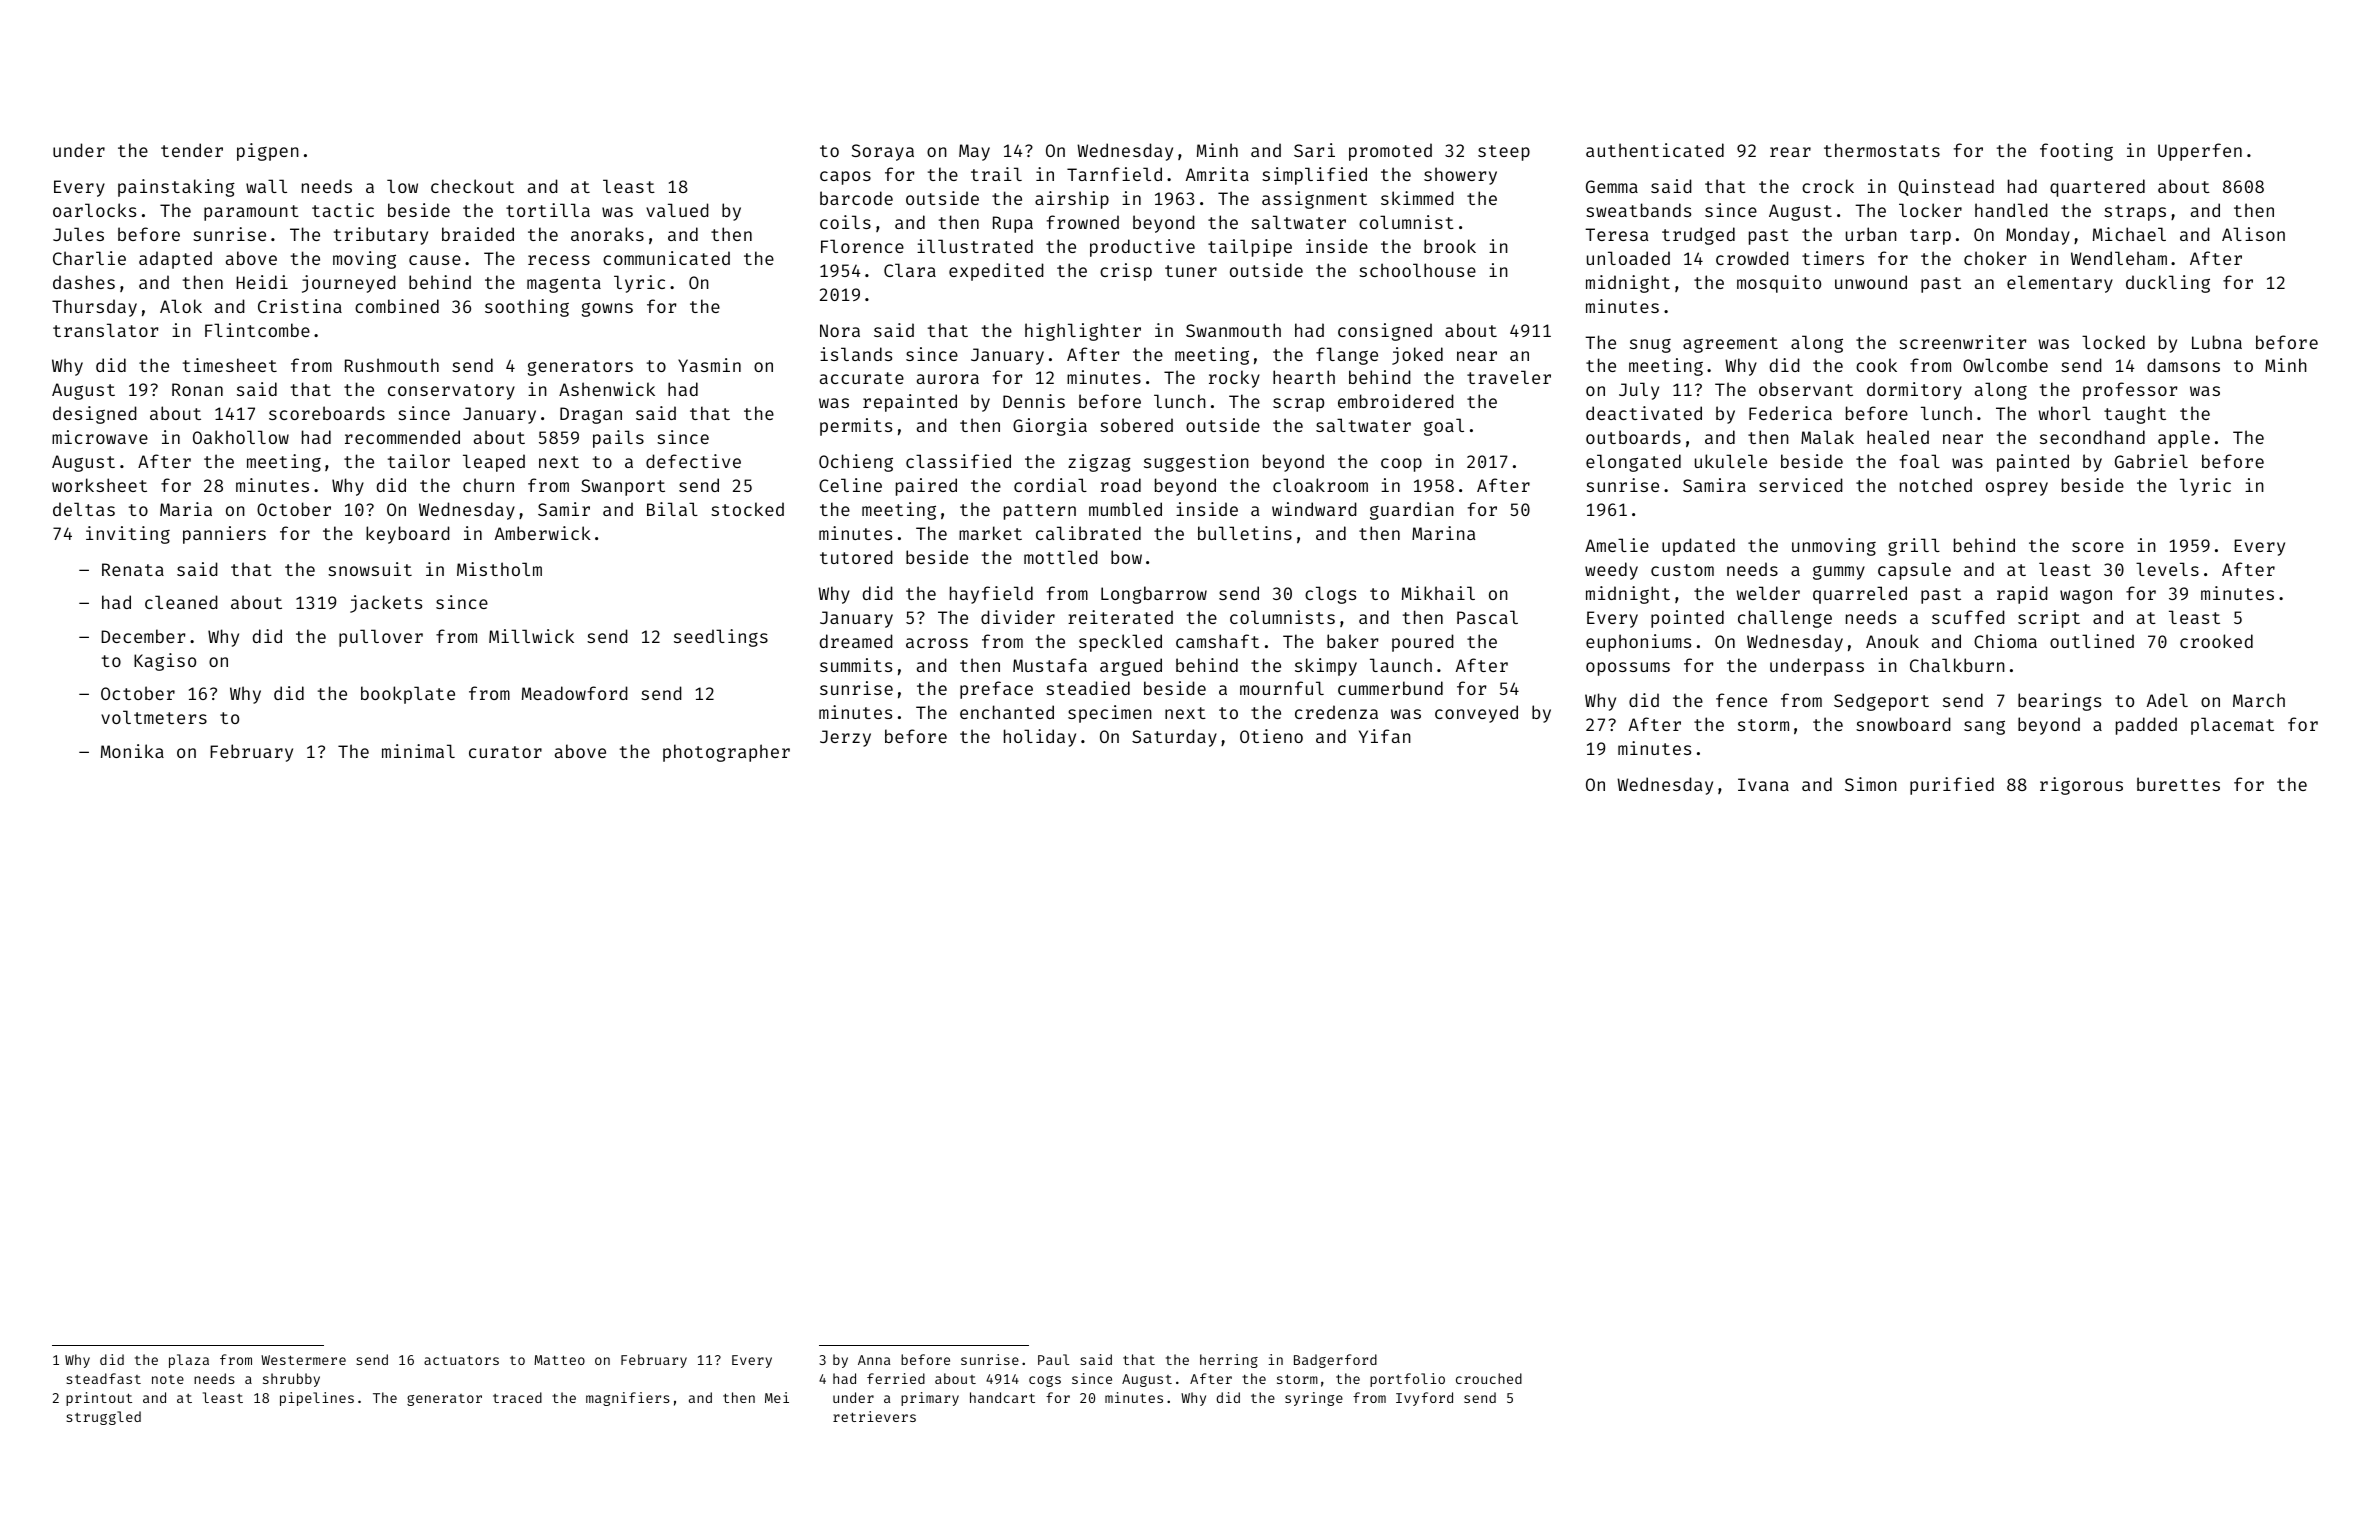 The height and width of the document is (1540, 2380). What do you see at coordinates (2259, 700) in the document?
I see `March` at bounding box center [2259, 700].
